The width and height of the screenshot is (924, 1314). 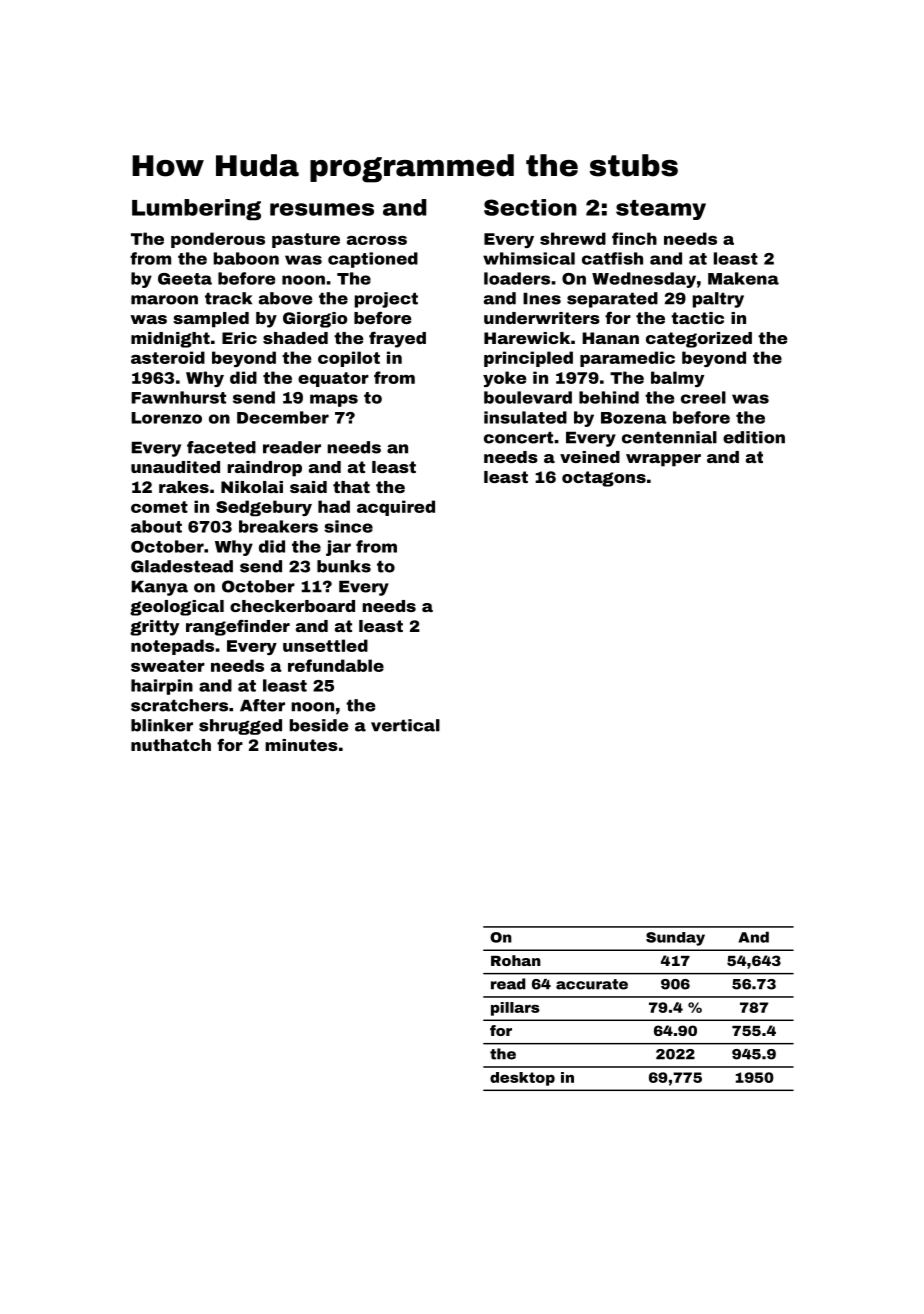 I want to click on Lumbering, so click(x=196, y=210).
